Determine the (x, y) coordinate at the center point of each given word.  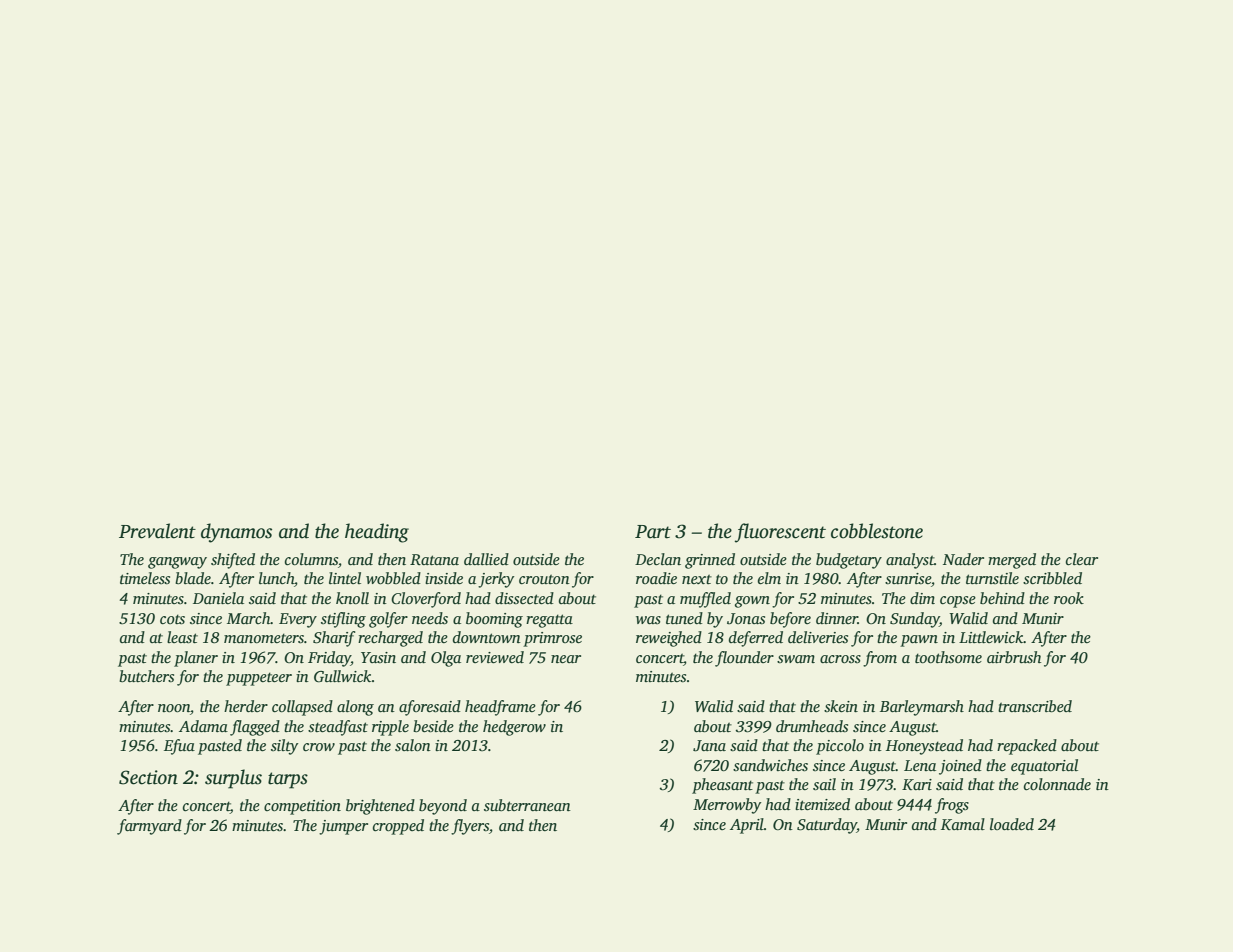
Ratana (434, 559)
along (355, 708)
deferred (756, 639)
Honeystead (924, 747)
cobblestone (877, 531)
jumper (343, 827)
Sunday (915, 620)
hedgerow (514, 728)
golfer (388, 620)
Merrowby (727, 806)
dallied (486, 559)
